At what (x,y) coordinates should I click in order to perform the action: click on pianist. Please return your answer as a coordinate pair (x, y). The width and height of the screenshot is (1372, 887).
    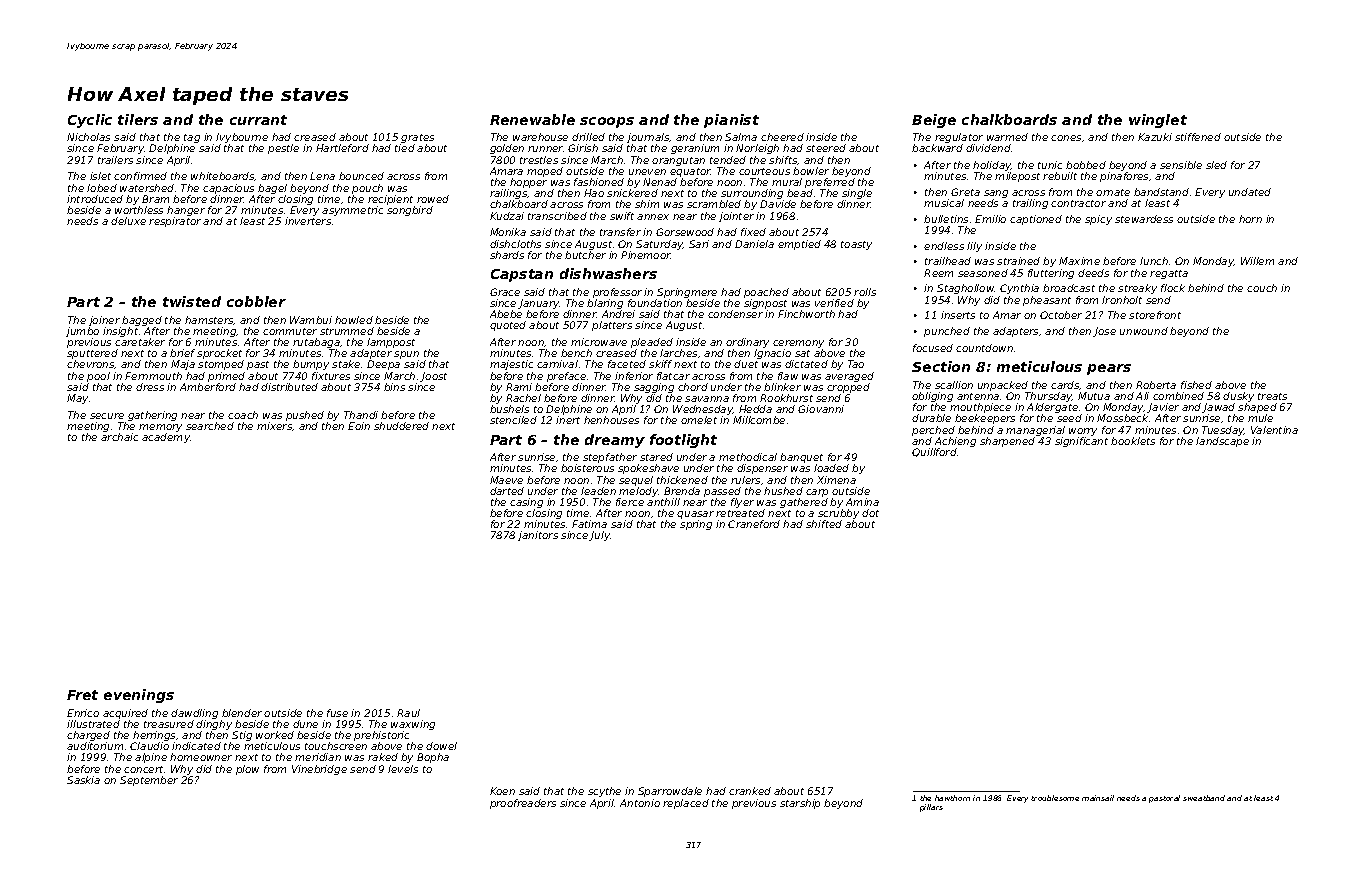
    Looking at the image, I should click on (731, 121).
